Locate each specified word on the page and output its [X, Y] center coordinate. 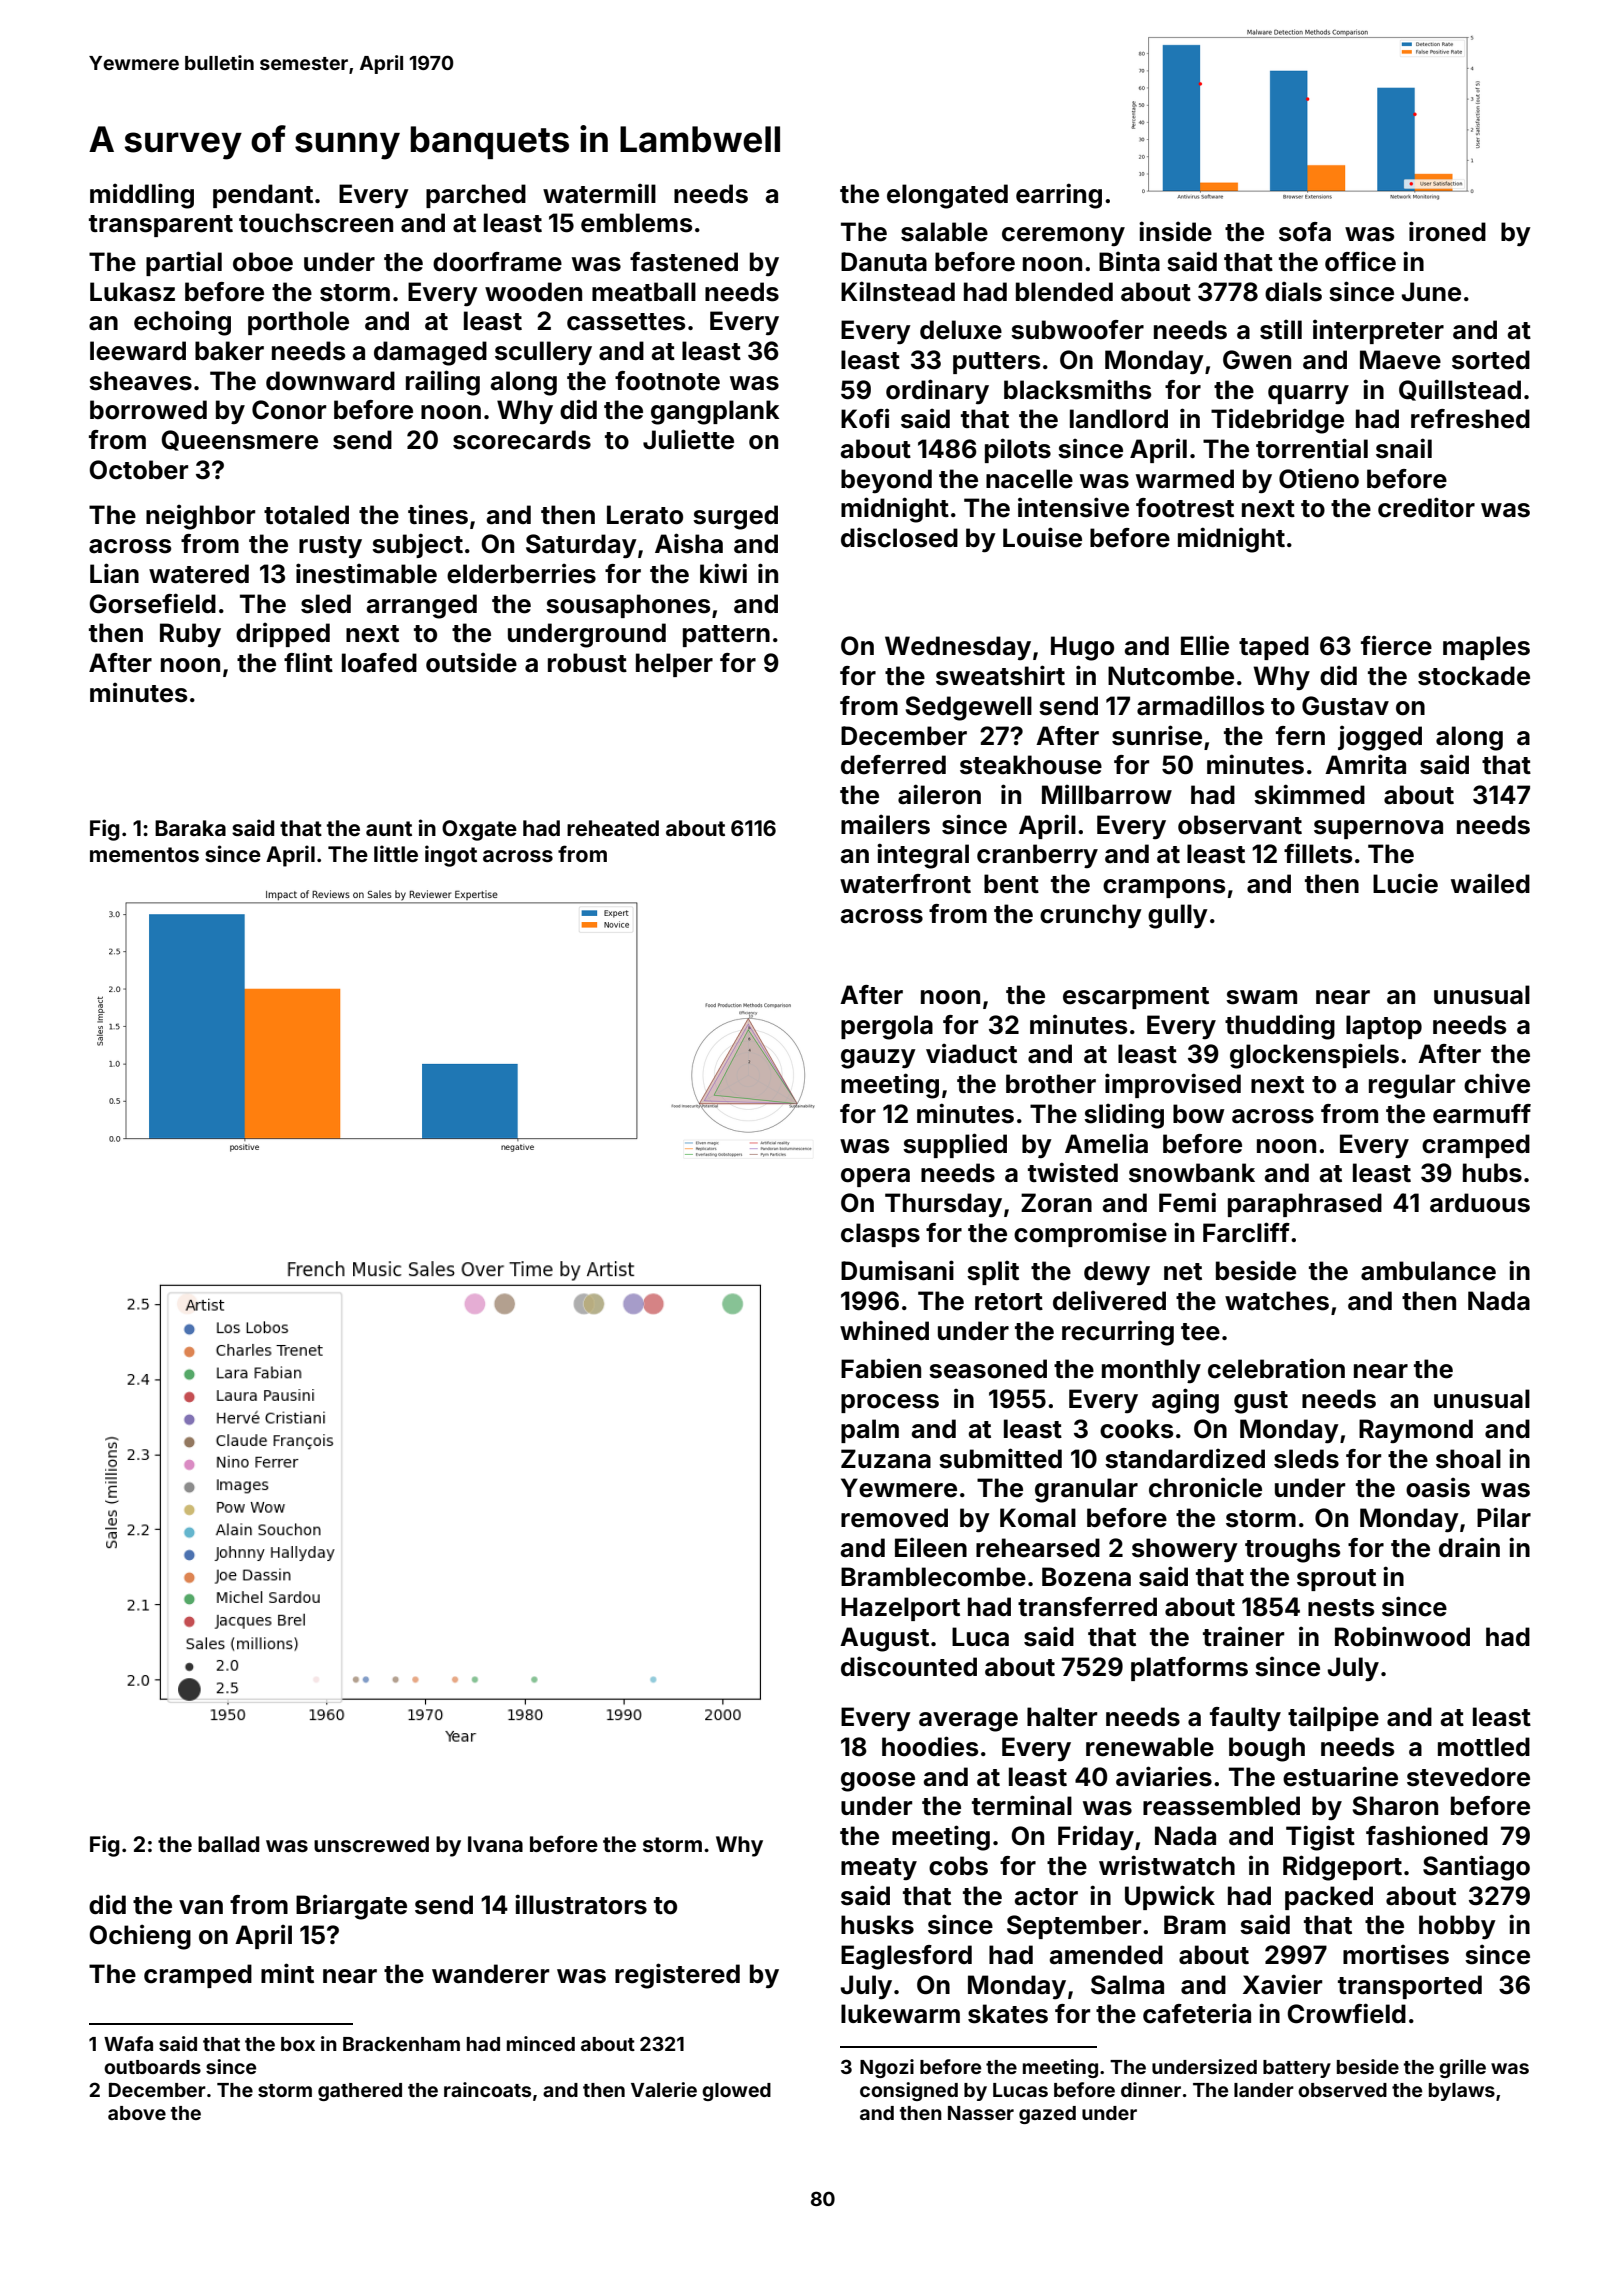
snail [1404, 448]
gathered [360, 2092]
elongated [947, 196]
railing [443, 383]
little [396, 853]
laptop [1384, 1027]
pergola [887, 1027]
